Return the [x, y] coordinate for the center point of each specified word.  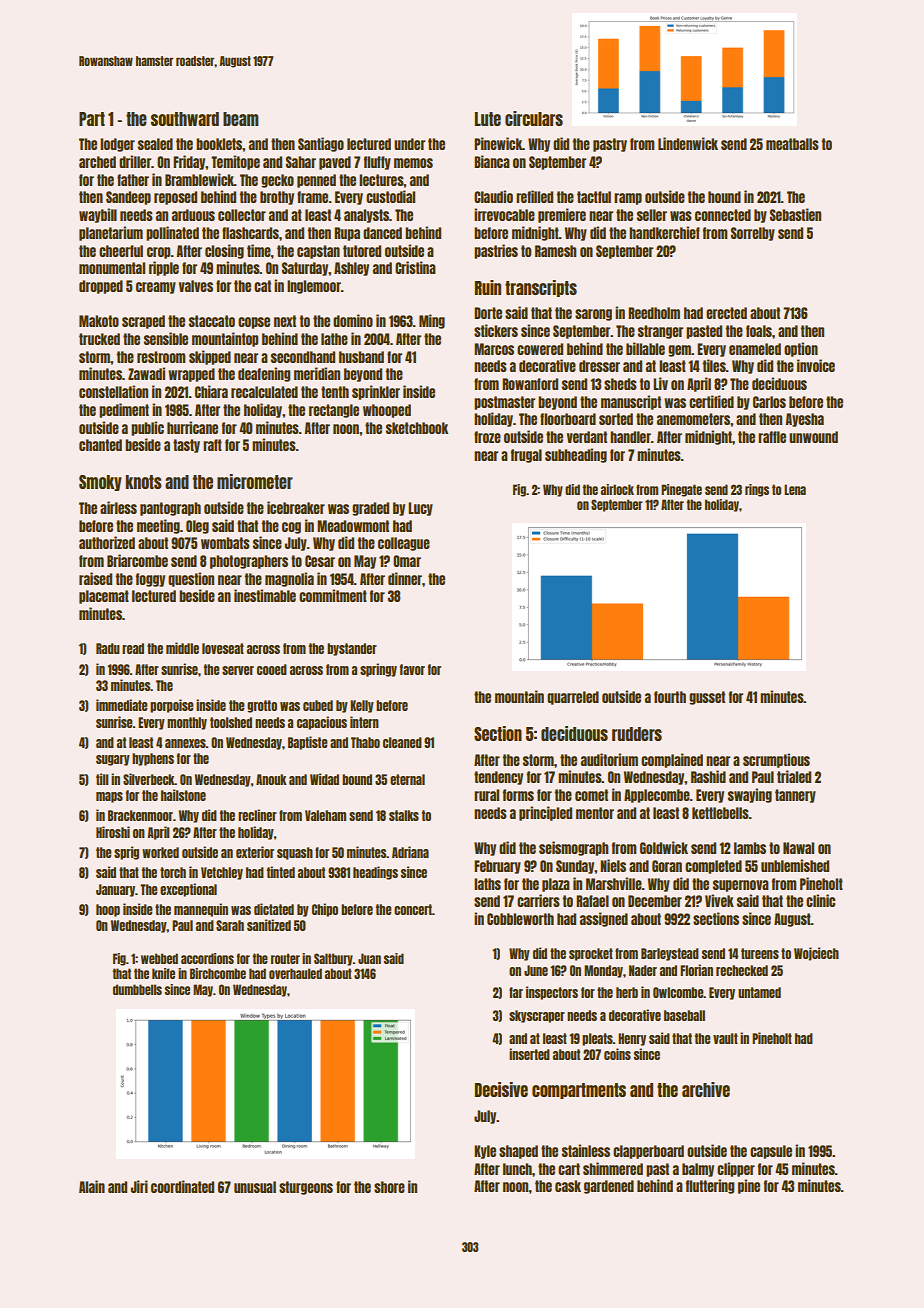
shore [389, 1187]
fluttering [710, 1186]
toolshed [231, 722]
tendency [498, 778]
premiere [562, 215]
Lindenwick [688, 143]
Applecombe [657, 796]
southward [185, 119]
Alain [92, 1186]
